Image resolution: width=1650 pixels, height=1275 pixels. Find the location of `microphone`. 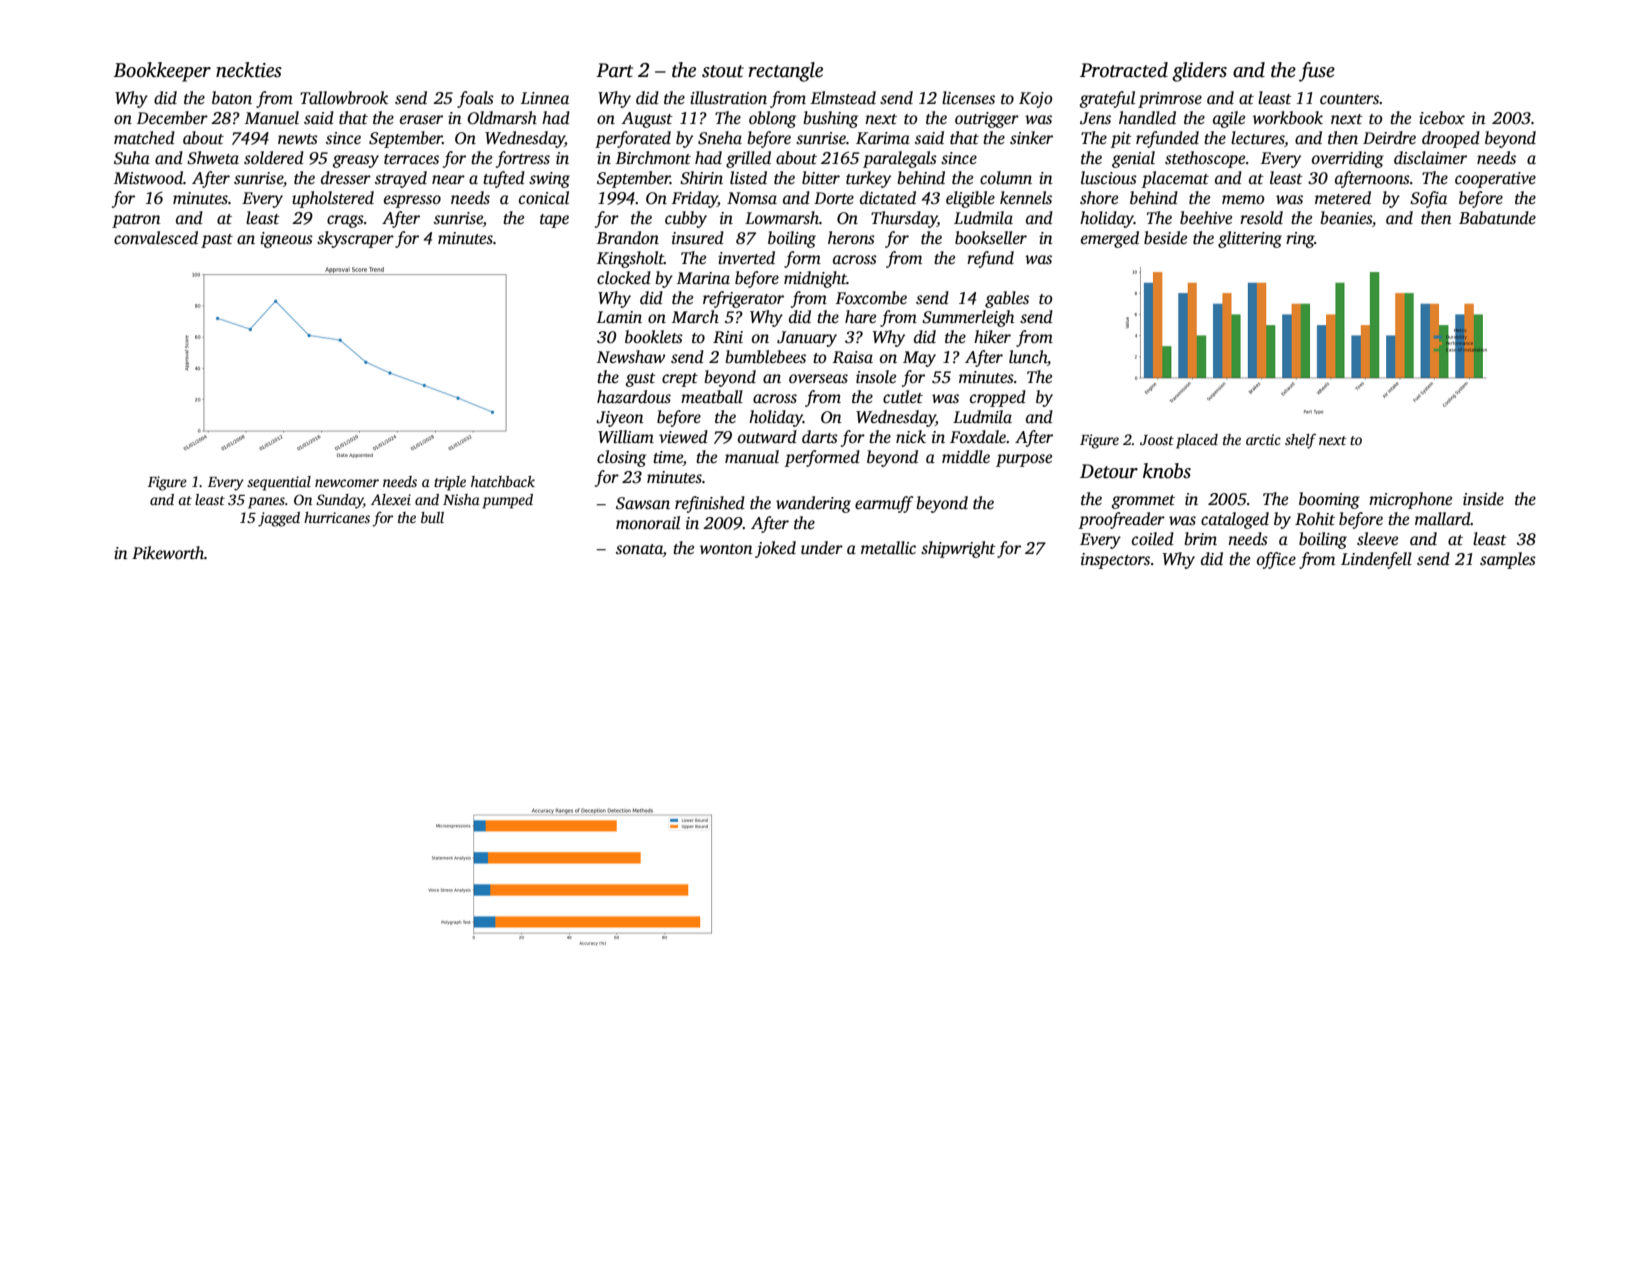

microphone is located at coordinates (1410, 500).
